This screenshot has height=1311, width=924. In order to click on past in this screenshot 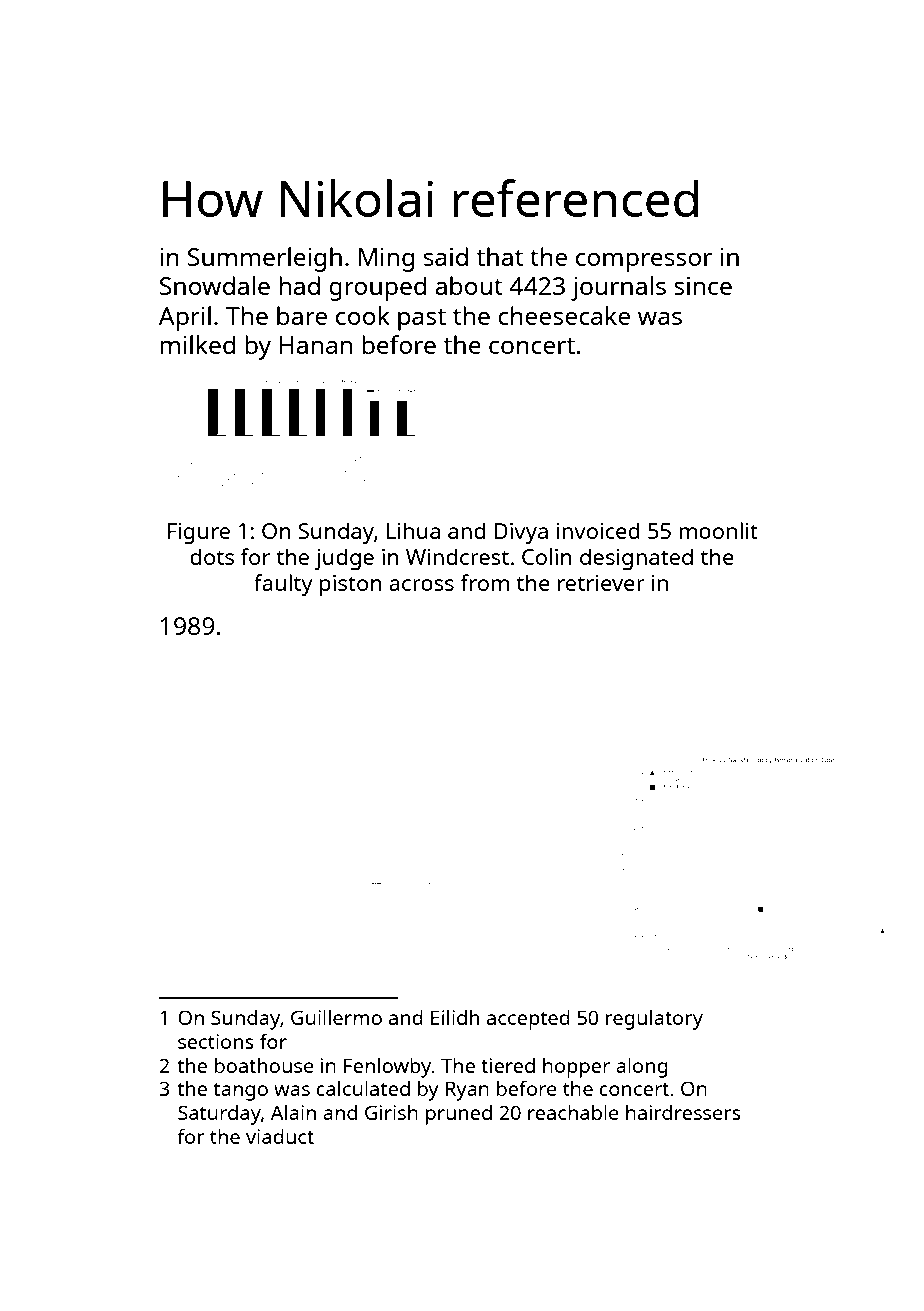, I will do `click(422, 320)`.
